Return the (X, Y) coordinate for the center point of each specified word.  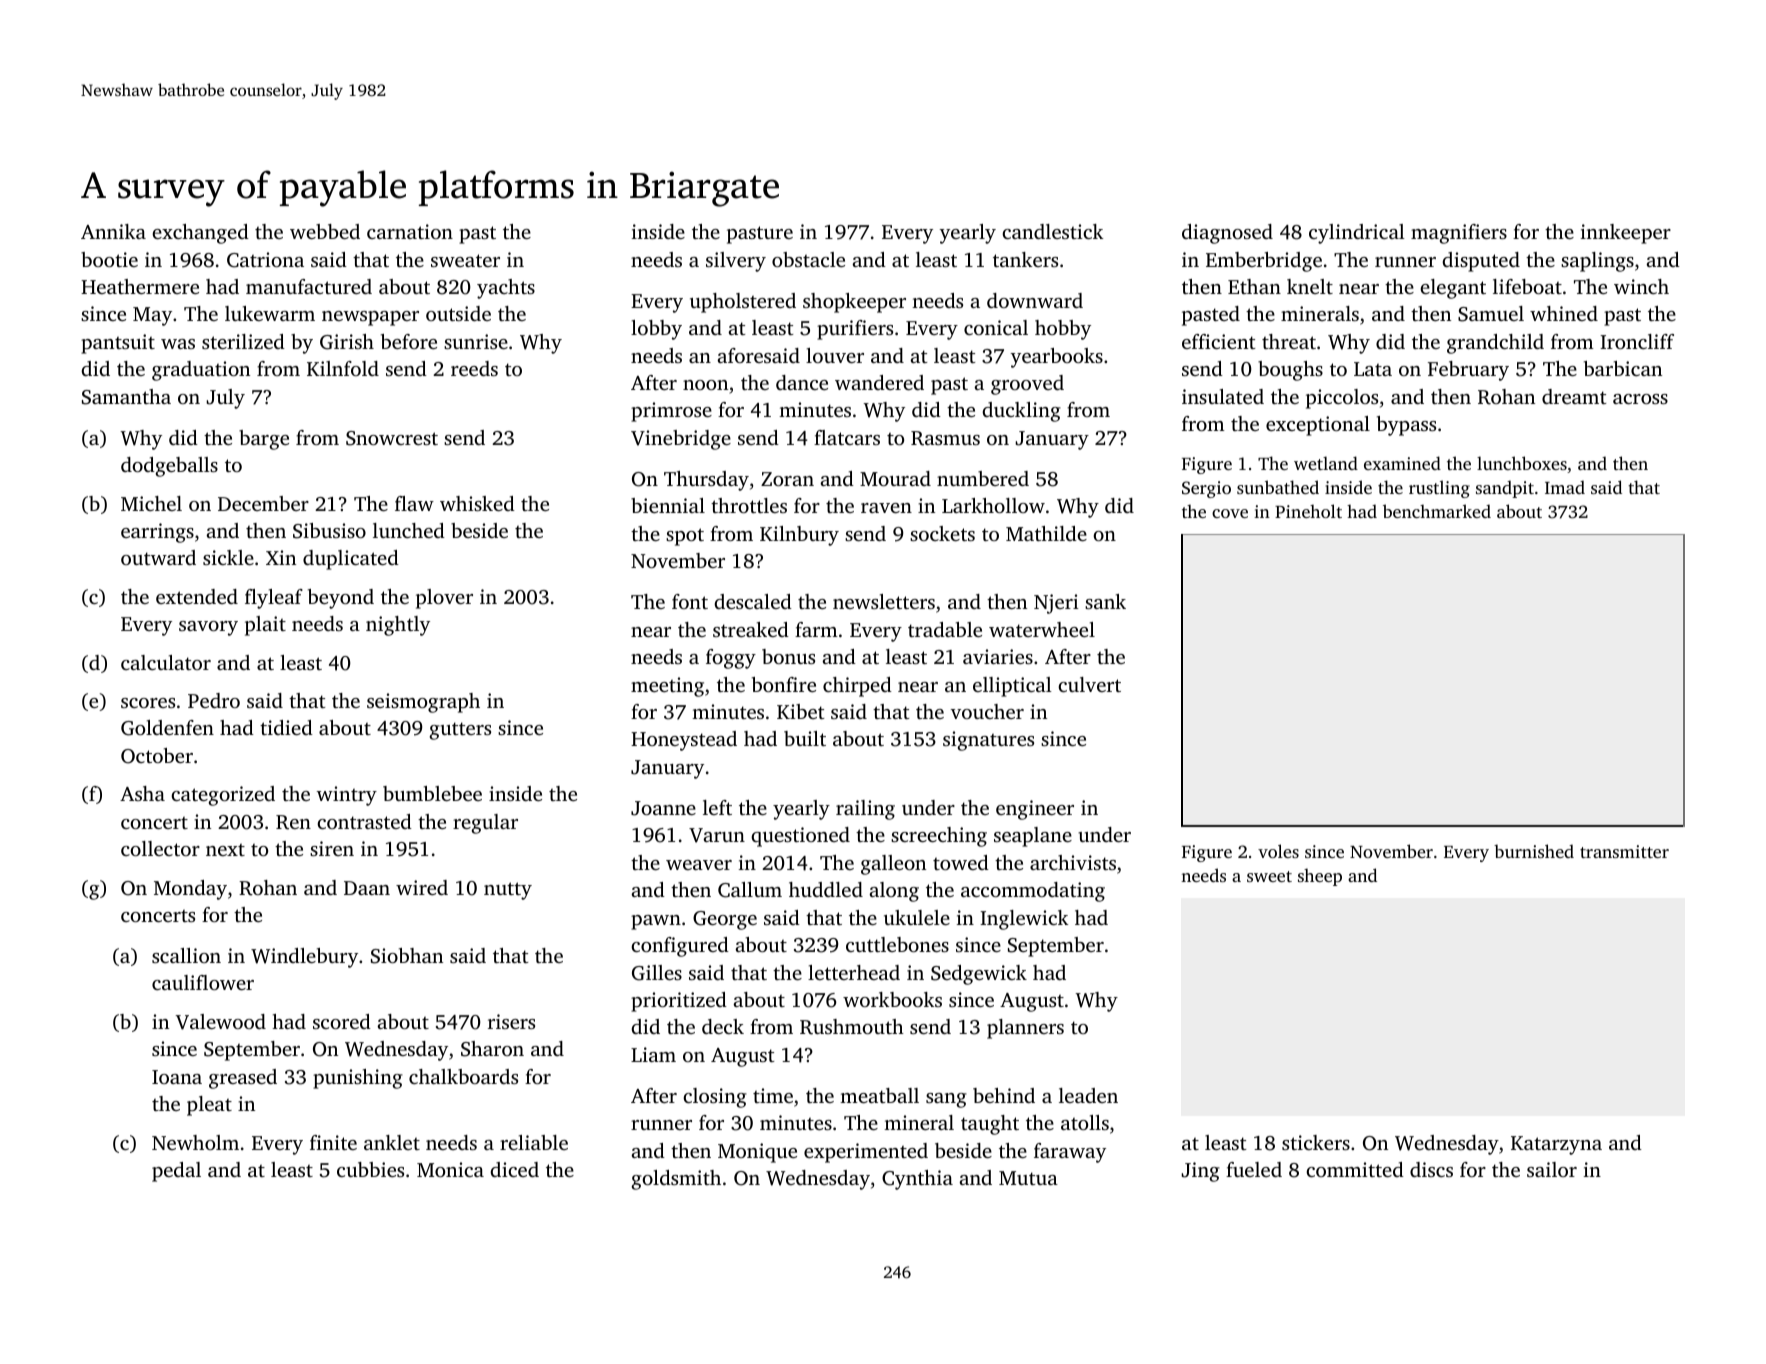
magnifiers (1459, 234)
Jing (1200, 1172)
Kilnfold (343, 368)
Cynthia (917, 1180)
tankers (1025, 259)
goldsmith (676, 1180)
